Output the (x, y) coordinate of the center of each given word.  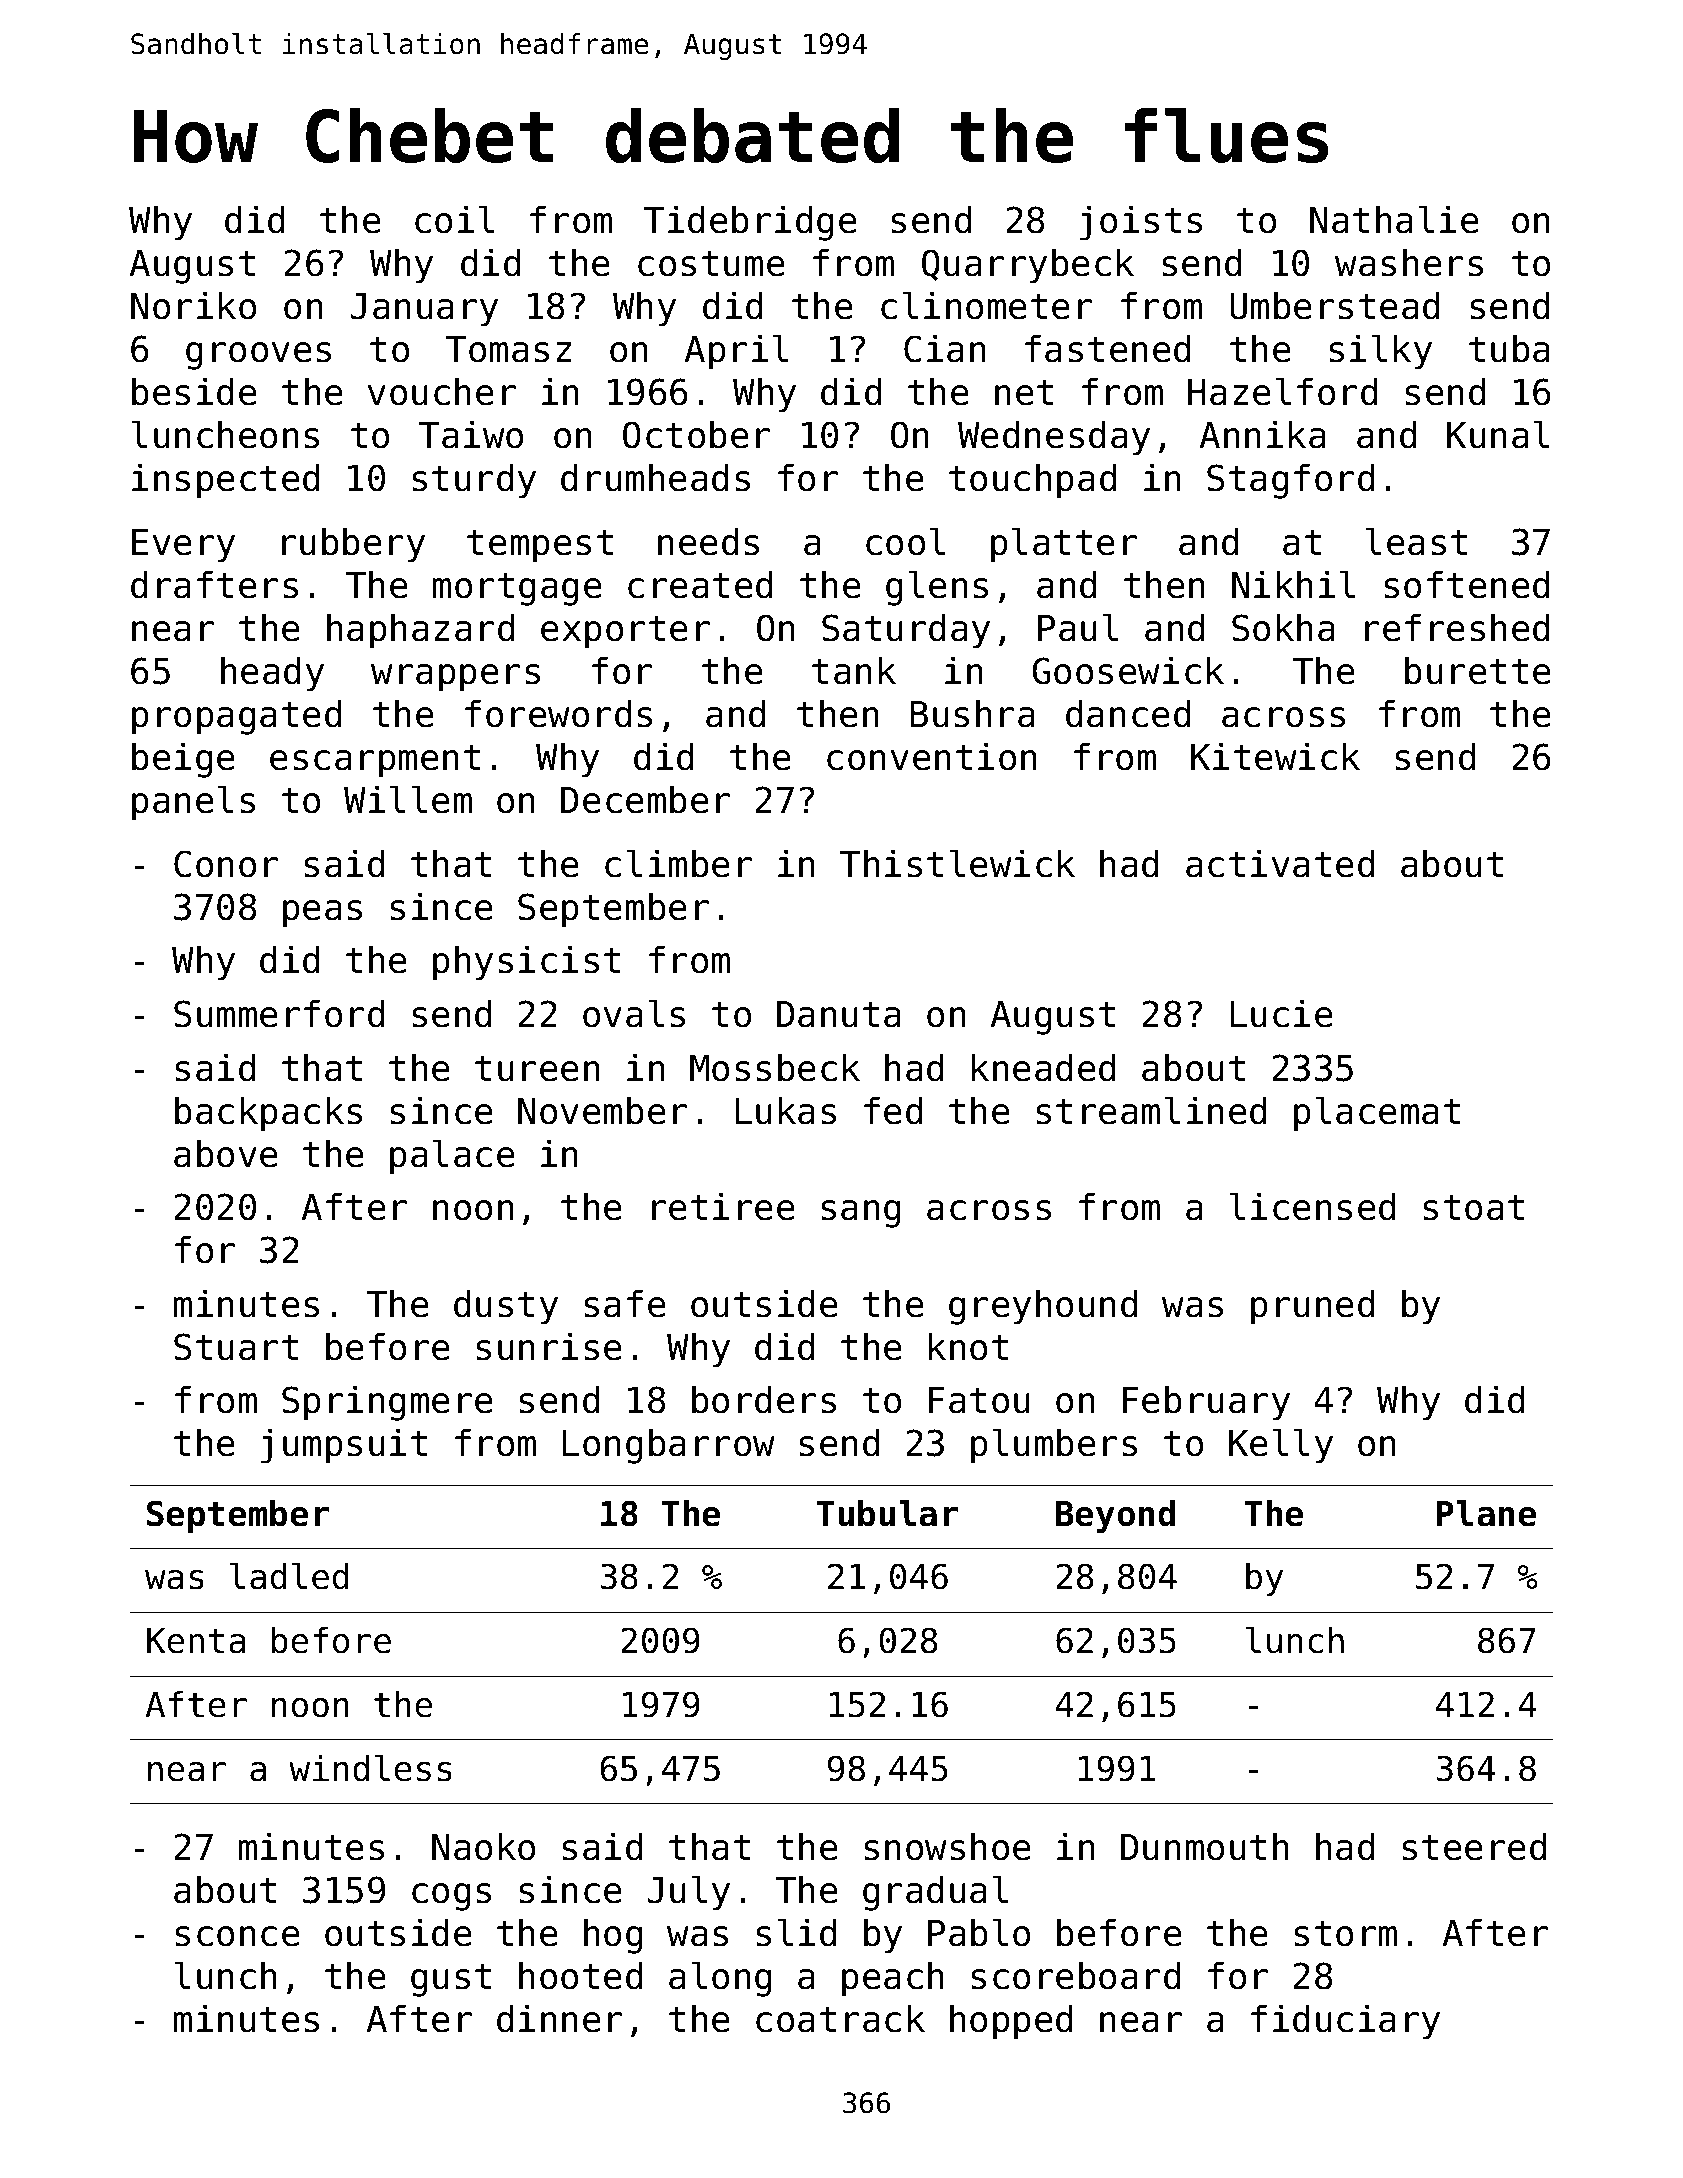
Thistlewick (957, 863)
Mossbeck (775, 1068)
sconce (237, 1936)
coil (454, 219)
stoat (1473, 1208)
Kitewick (1275, 757)
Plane (1486, 1513)
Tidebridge (750, 223)
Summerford (279, 1014)
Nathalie (1394, 219)
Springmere (387, 1403)
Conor (226, 864)
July (689, 1893)
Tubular (887, 1513)
